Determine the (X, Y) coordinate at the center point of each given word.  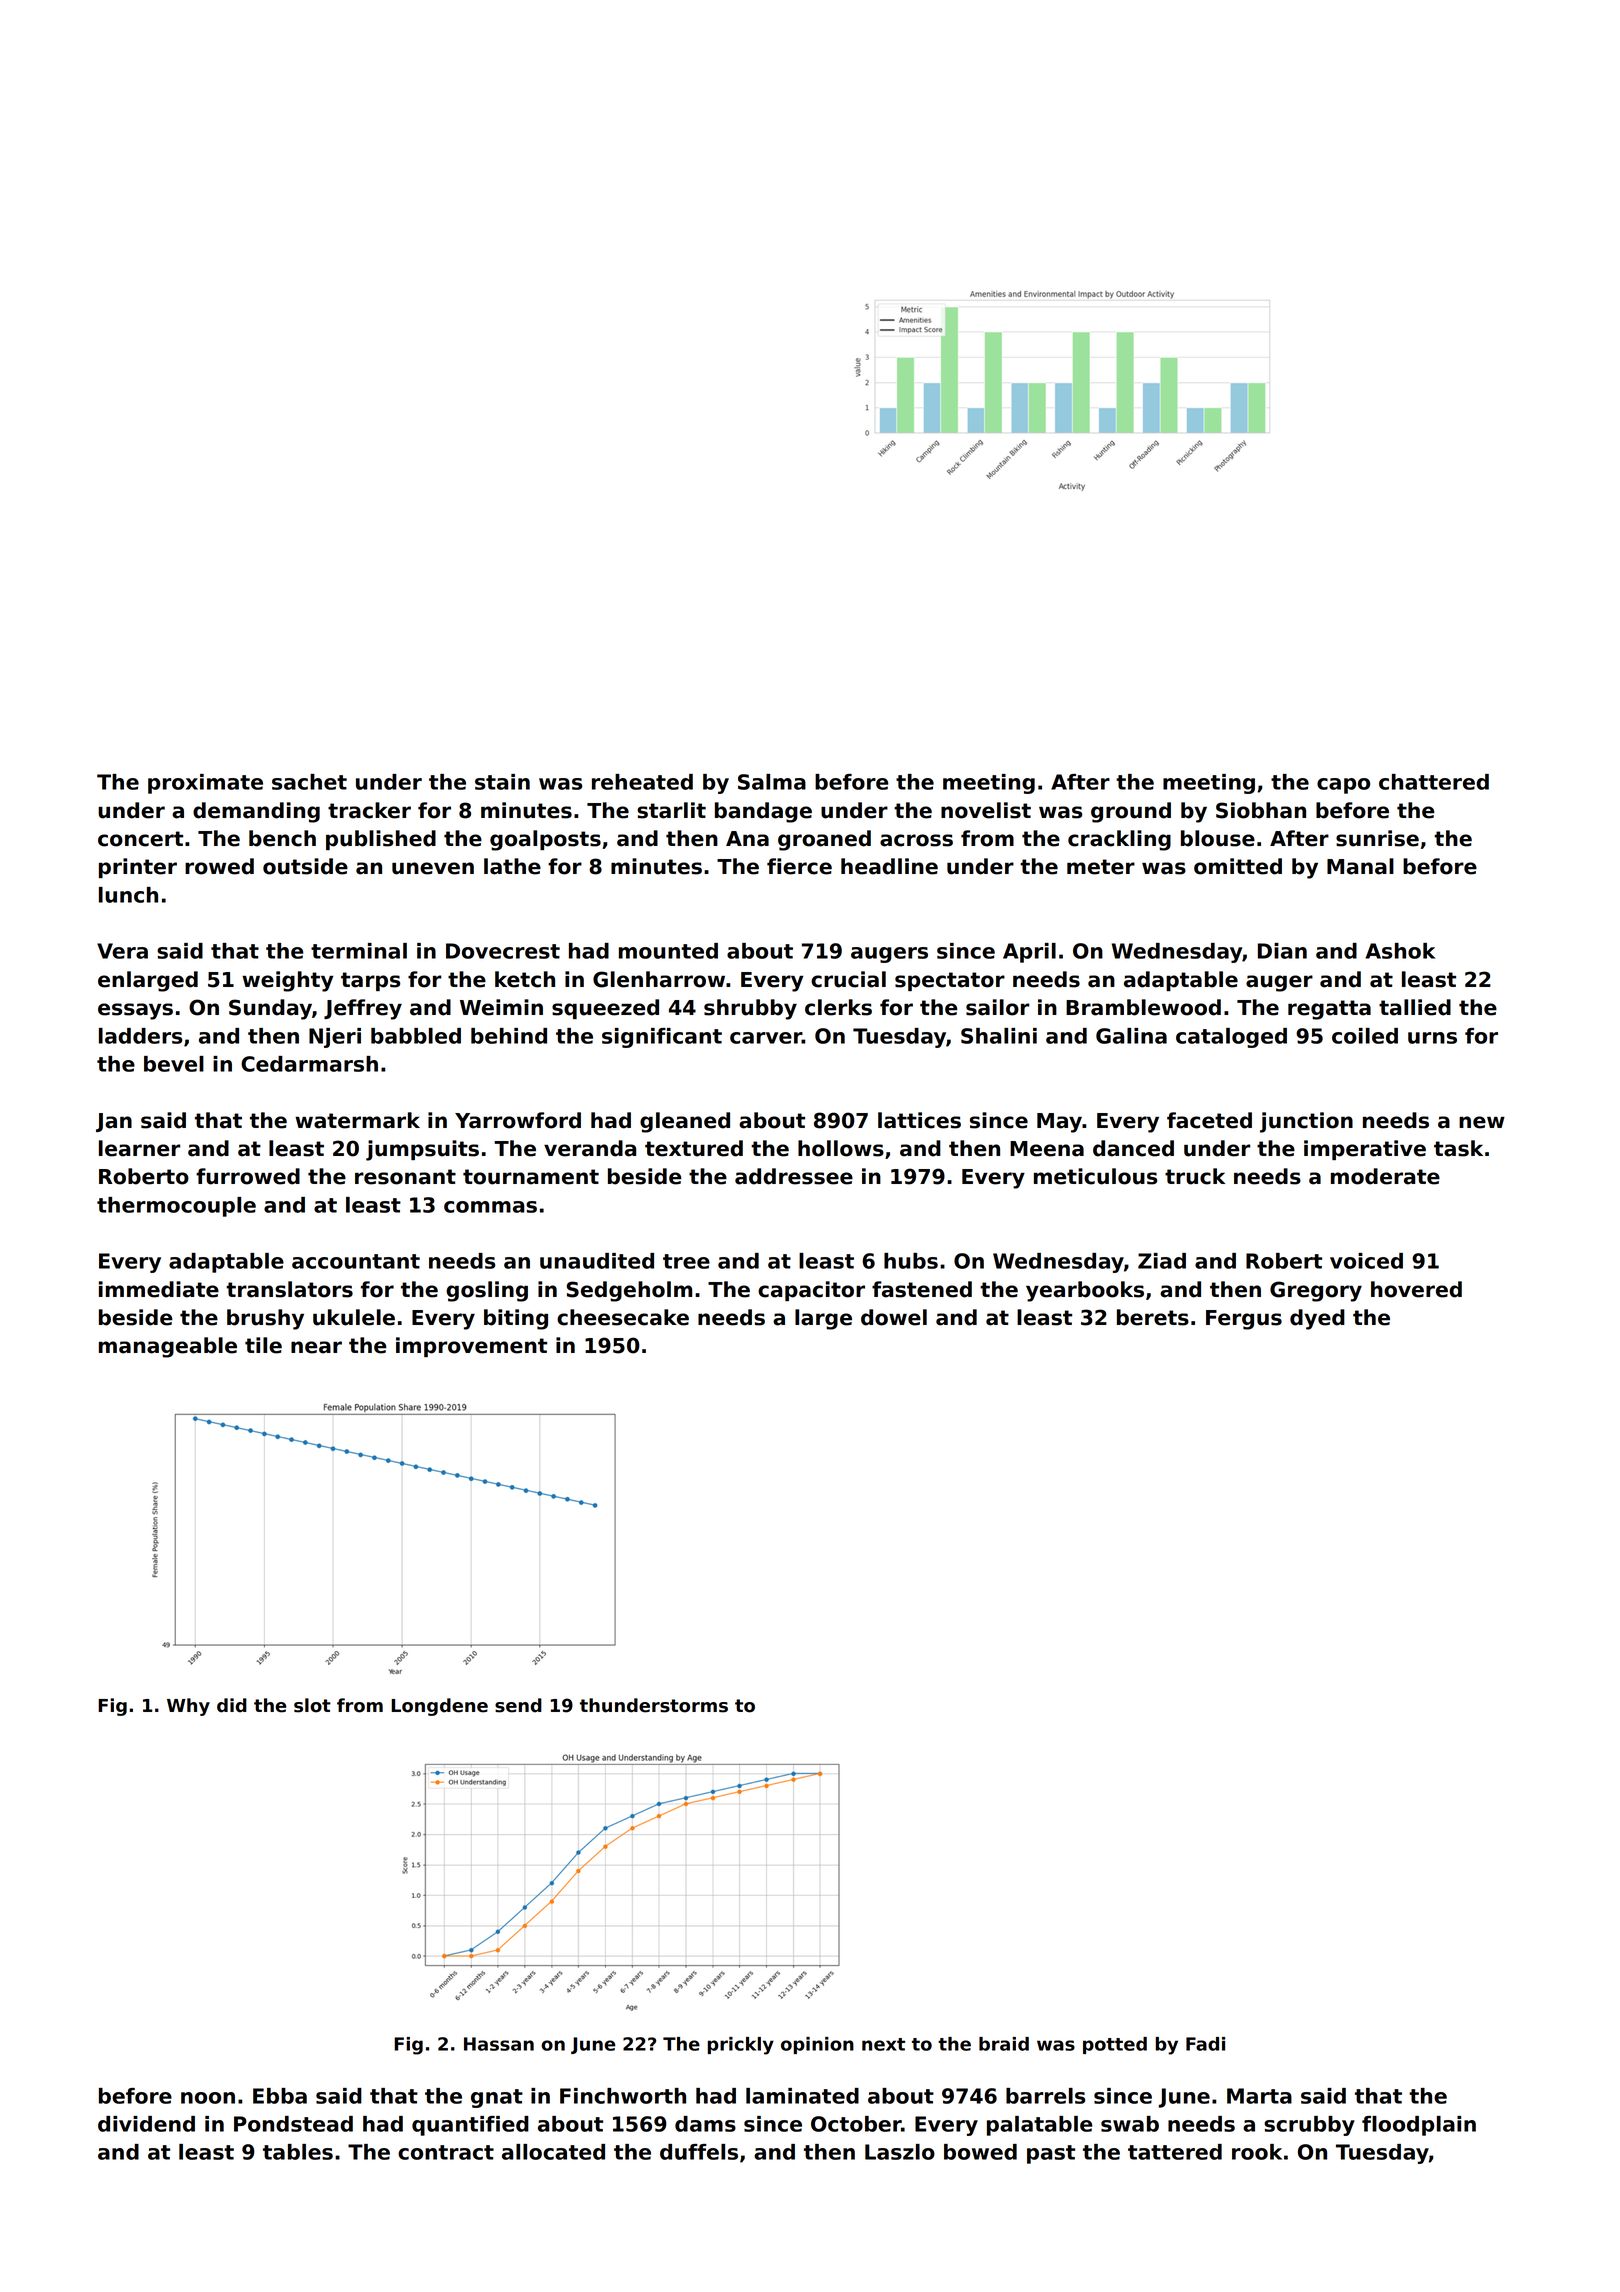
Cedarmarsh (309, 1064)
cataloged (1231, 1038)
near (316, 1347)
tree (686, 1261)
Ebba (280, 2096)
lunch (128, 895)
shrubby (750, 1009)
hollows (841, 1148)
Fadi (1205, 2044)
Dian (1282, 951)
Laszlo (900, 2152)
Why (188, 1707)
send (518, 1705)
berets (1153, 1317)
